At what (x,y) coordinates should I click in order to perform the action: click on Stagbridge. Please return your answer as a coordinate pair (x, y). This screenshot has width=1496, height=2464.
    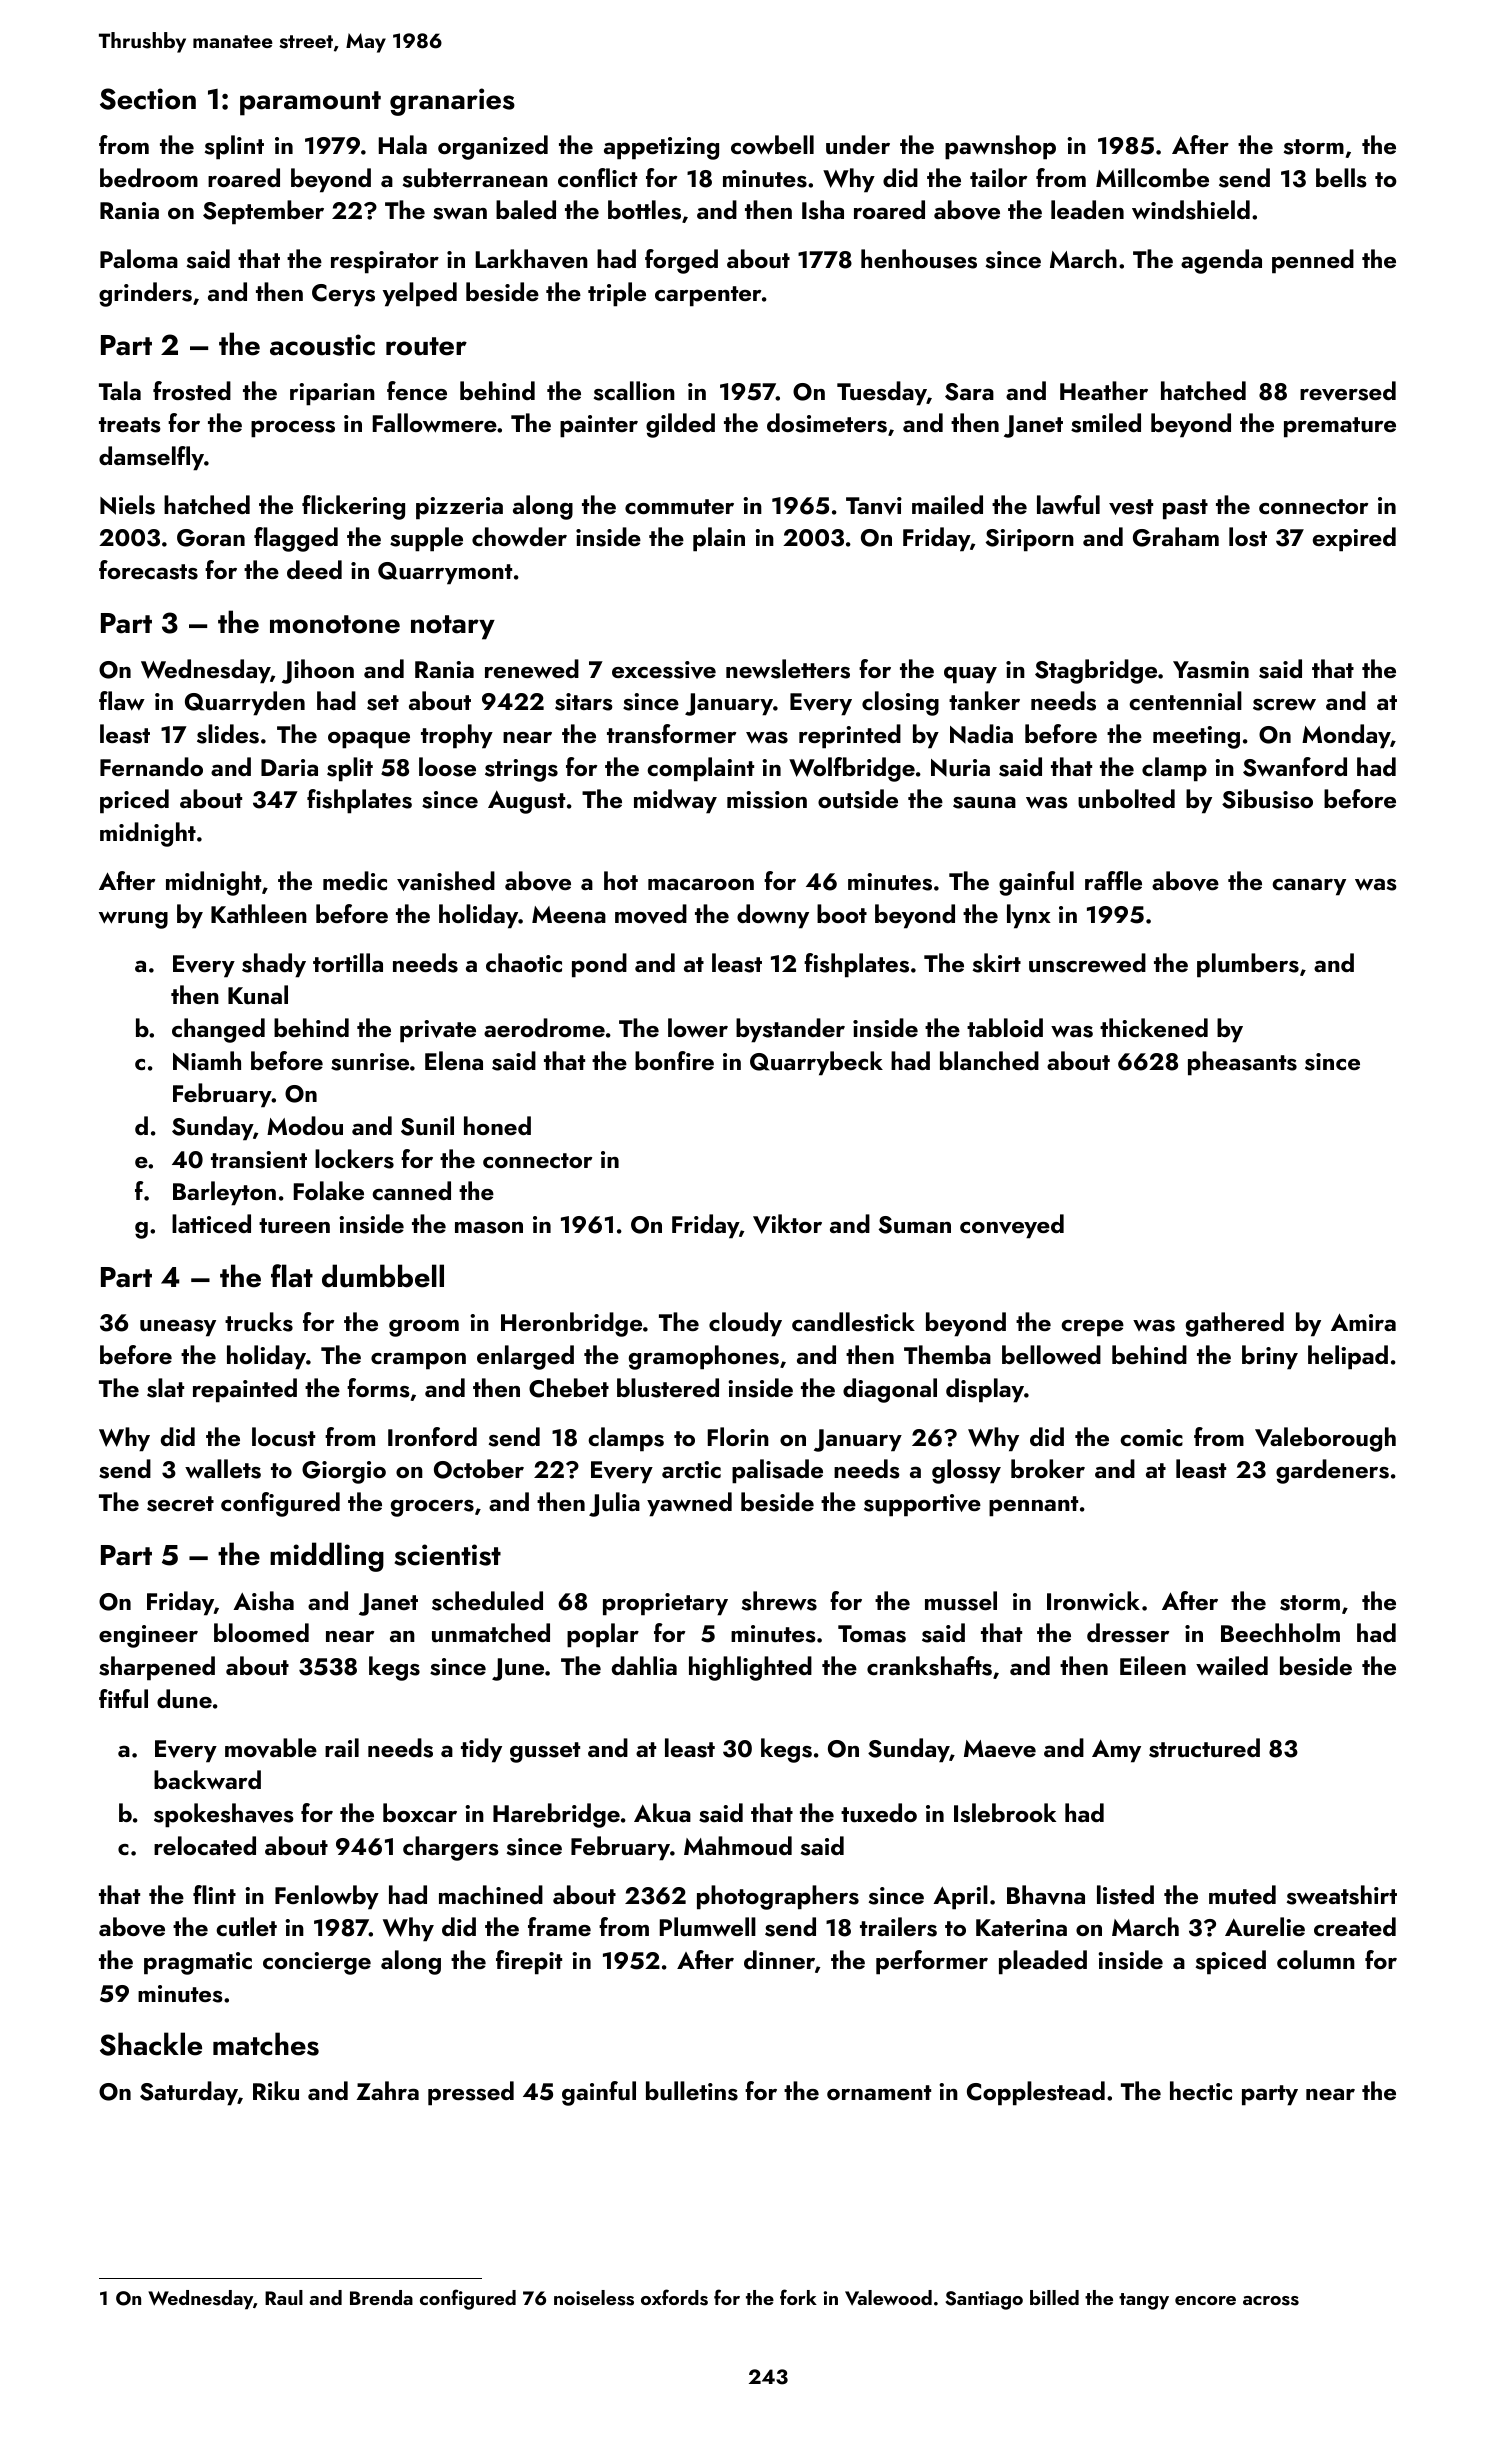
    Looking at the image, I should click on (1096, 671).
